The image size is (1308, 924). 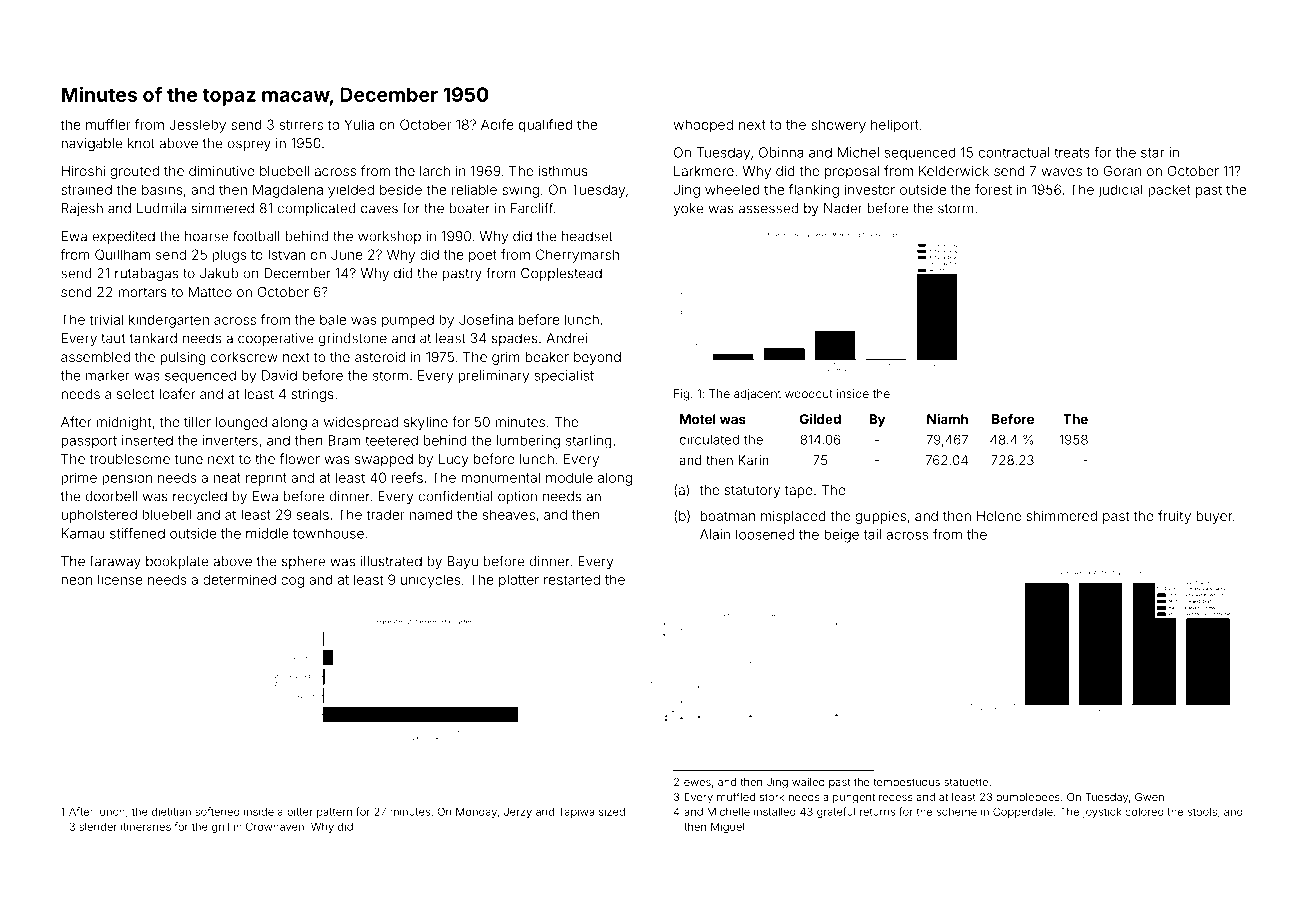 I want to click on unicycles, so click(x=430, y=581).
